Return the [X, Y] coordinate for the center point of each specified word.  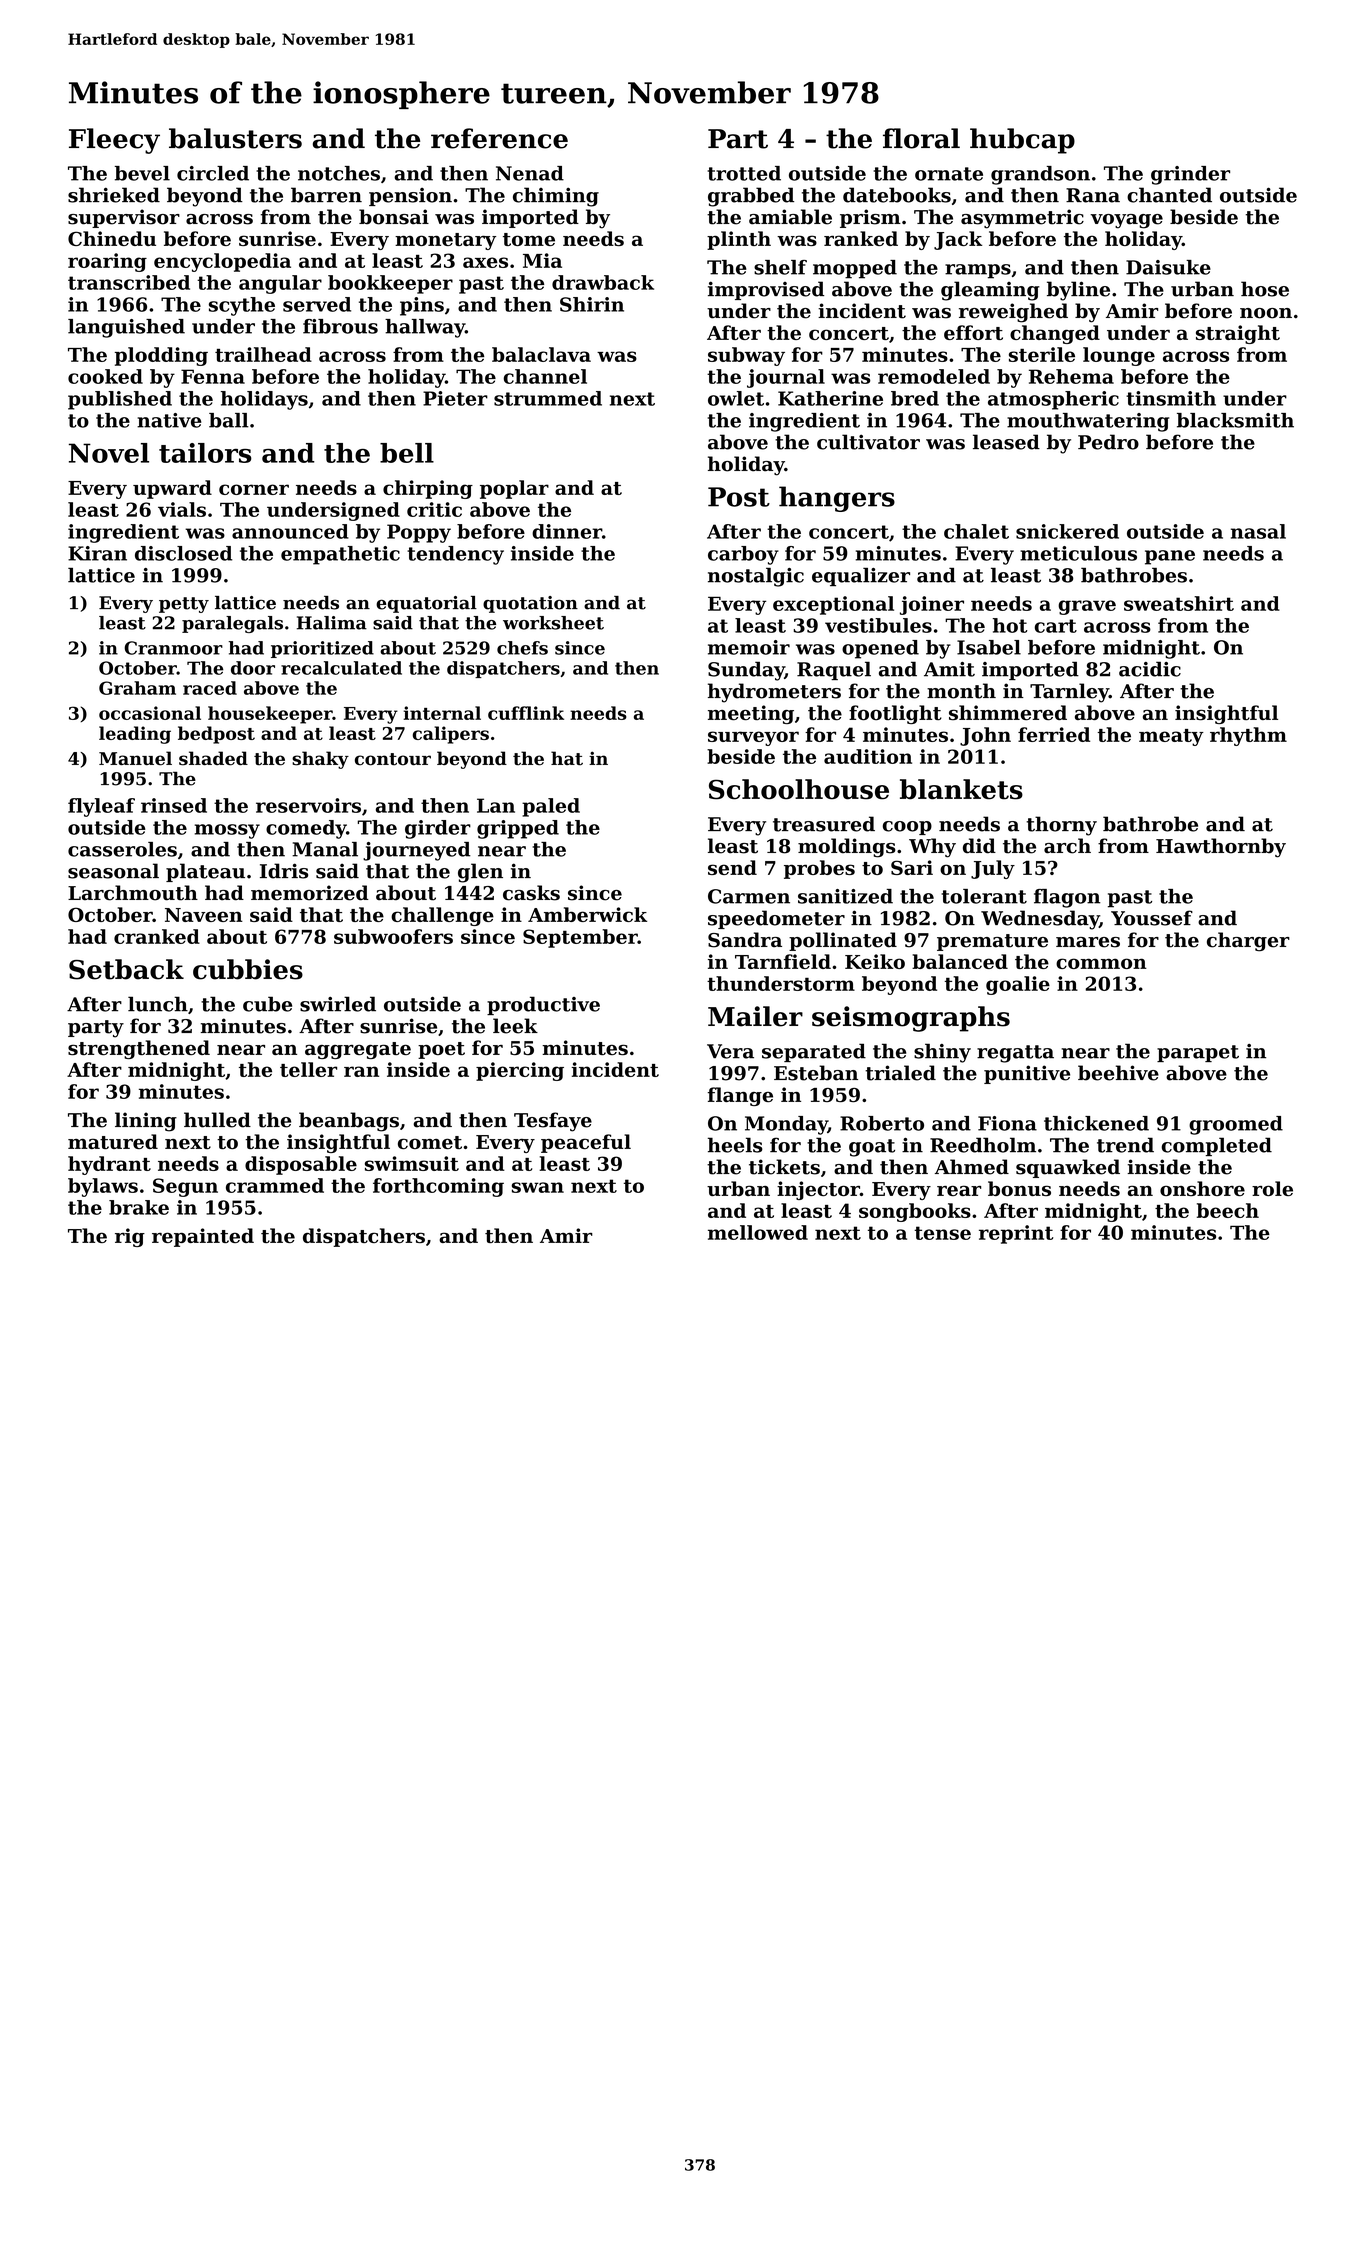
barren [326, 195]
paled [551, 807]
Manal [325, 849]
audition [868, 756]
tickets [784, 1167]
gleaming [990, 291]
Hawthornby [1221, 848]
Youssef [1152, 918]
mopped [855, 269]
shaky [320, 760]
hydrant [109, 1165]
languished [126, 328]
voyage [1126, 221]
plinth [739, 240]
